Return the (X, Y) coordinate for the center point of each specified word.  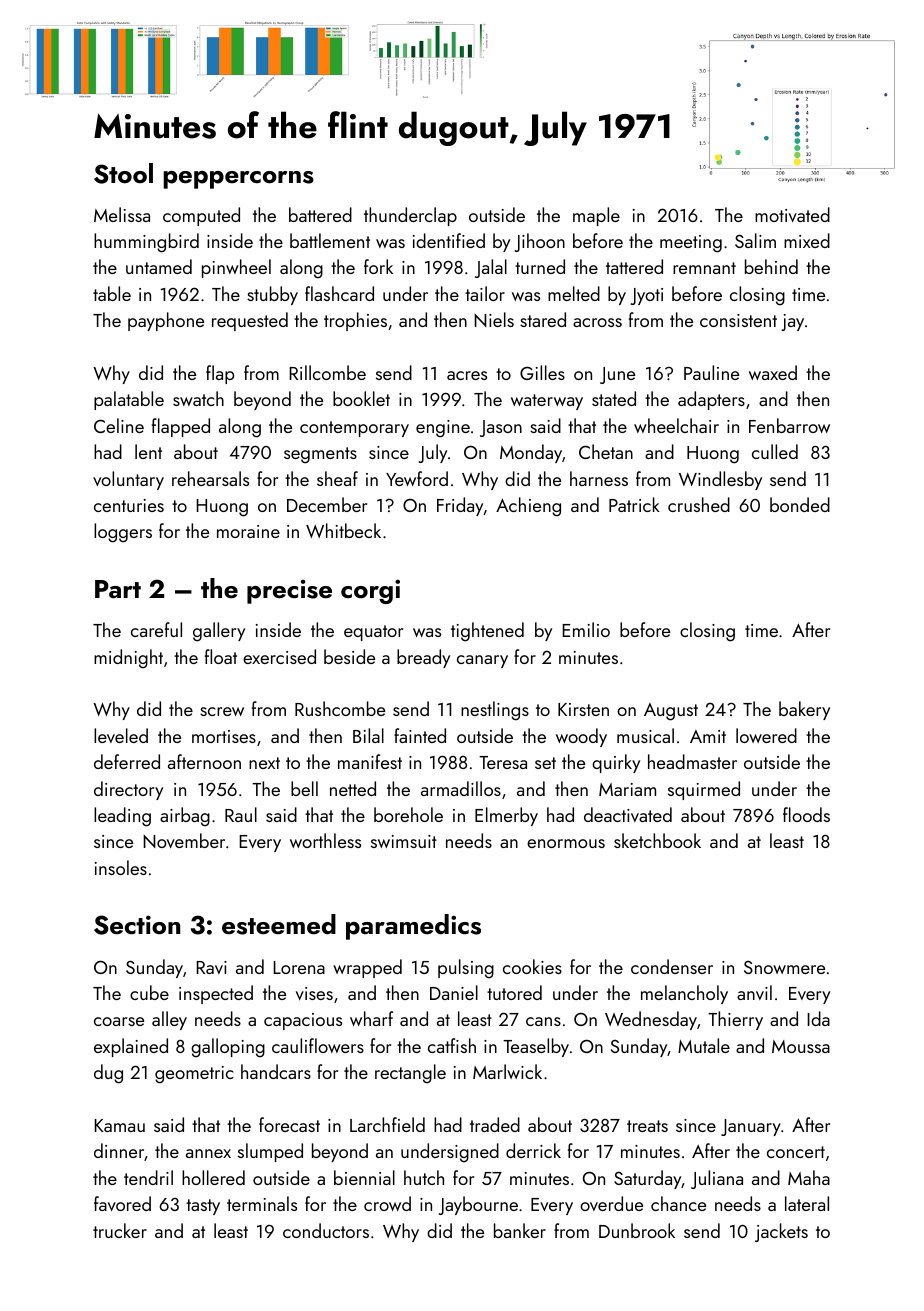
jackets (781, 1232)
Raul (241, 814)
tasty (203, 1207)
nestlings (495, 711)
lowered (766, 735)
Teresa (503, 762)
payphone (166, 321)
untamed (159, 266)
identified (449, 240)
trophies (355, 321)
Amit (708, 736)
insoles (121, 867)
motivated (792, 214)
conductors (326, 1230)
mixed (807, 240)
